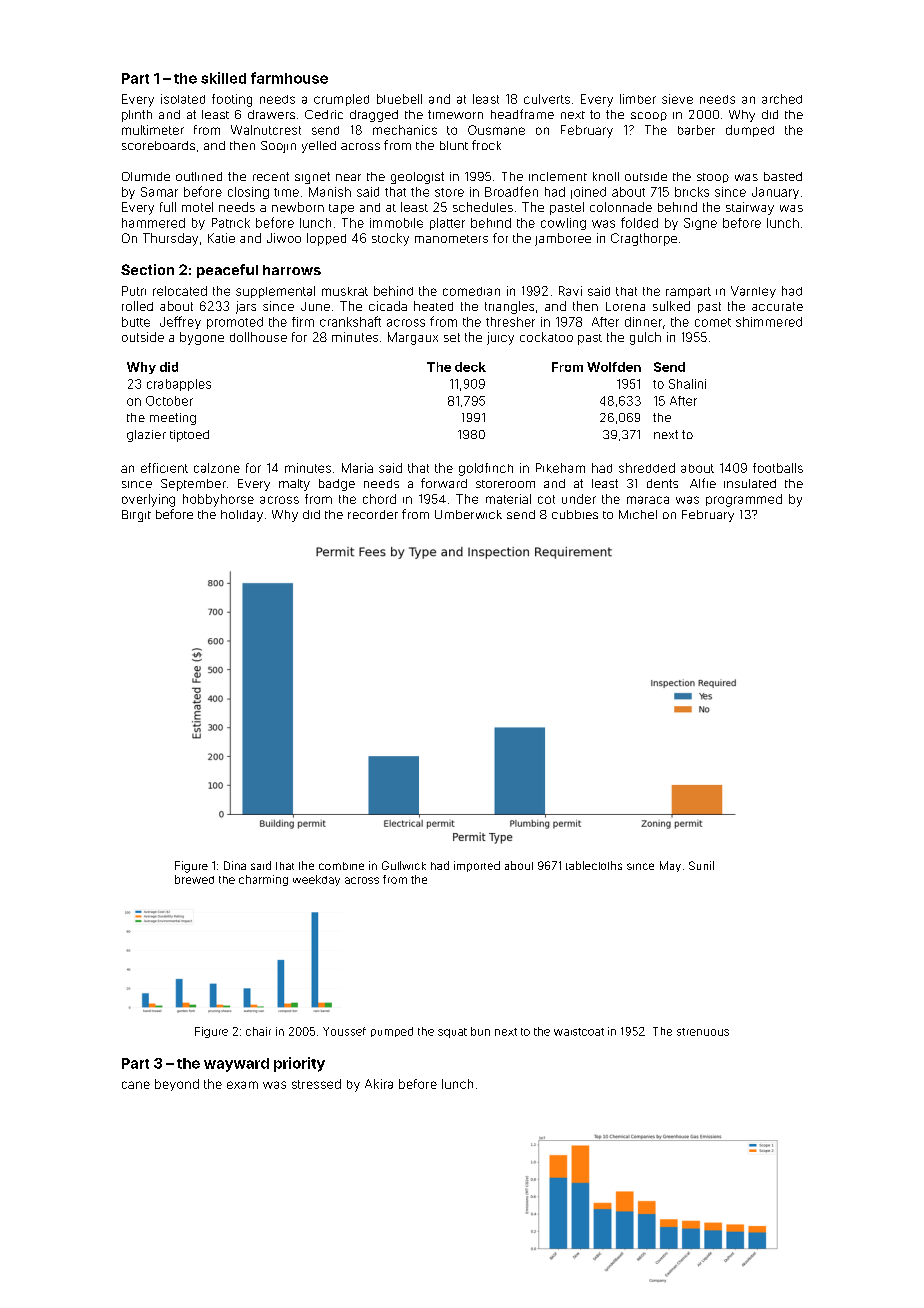 This screenshot has height=1308, width=924. What do you see at coordinates (701, 865) in the screenshot?
I see `Sunil` at bounding box center [701, 865].
